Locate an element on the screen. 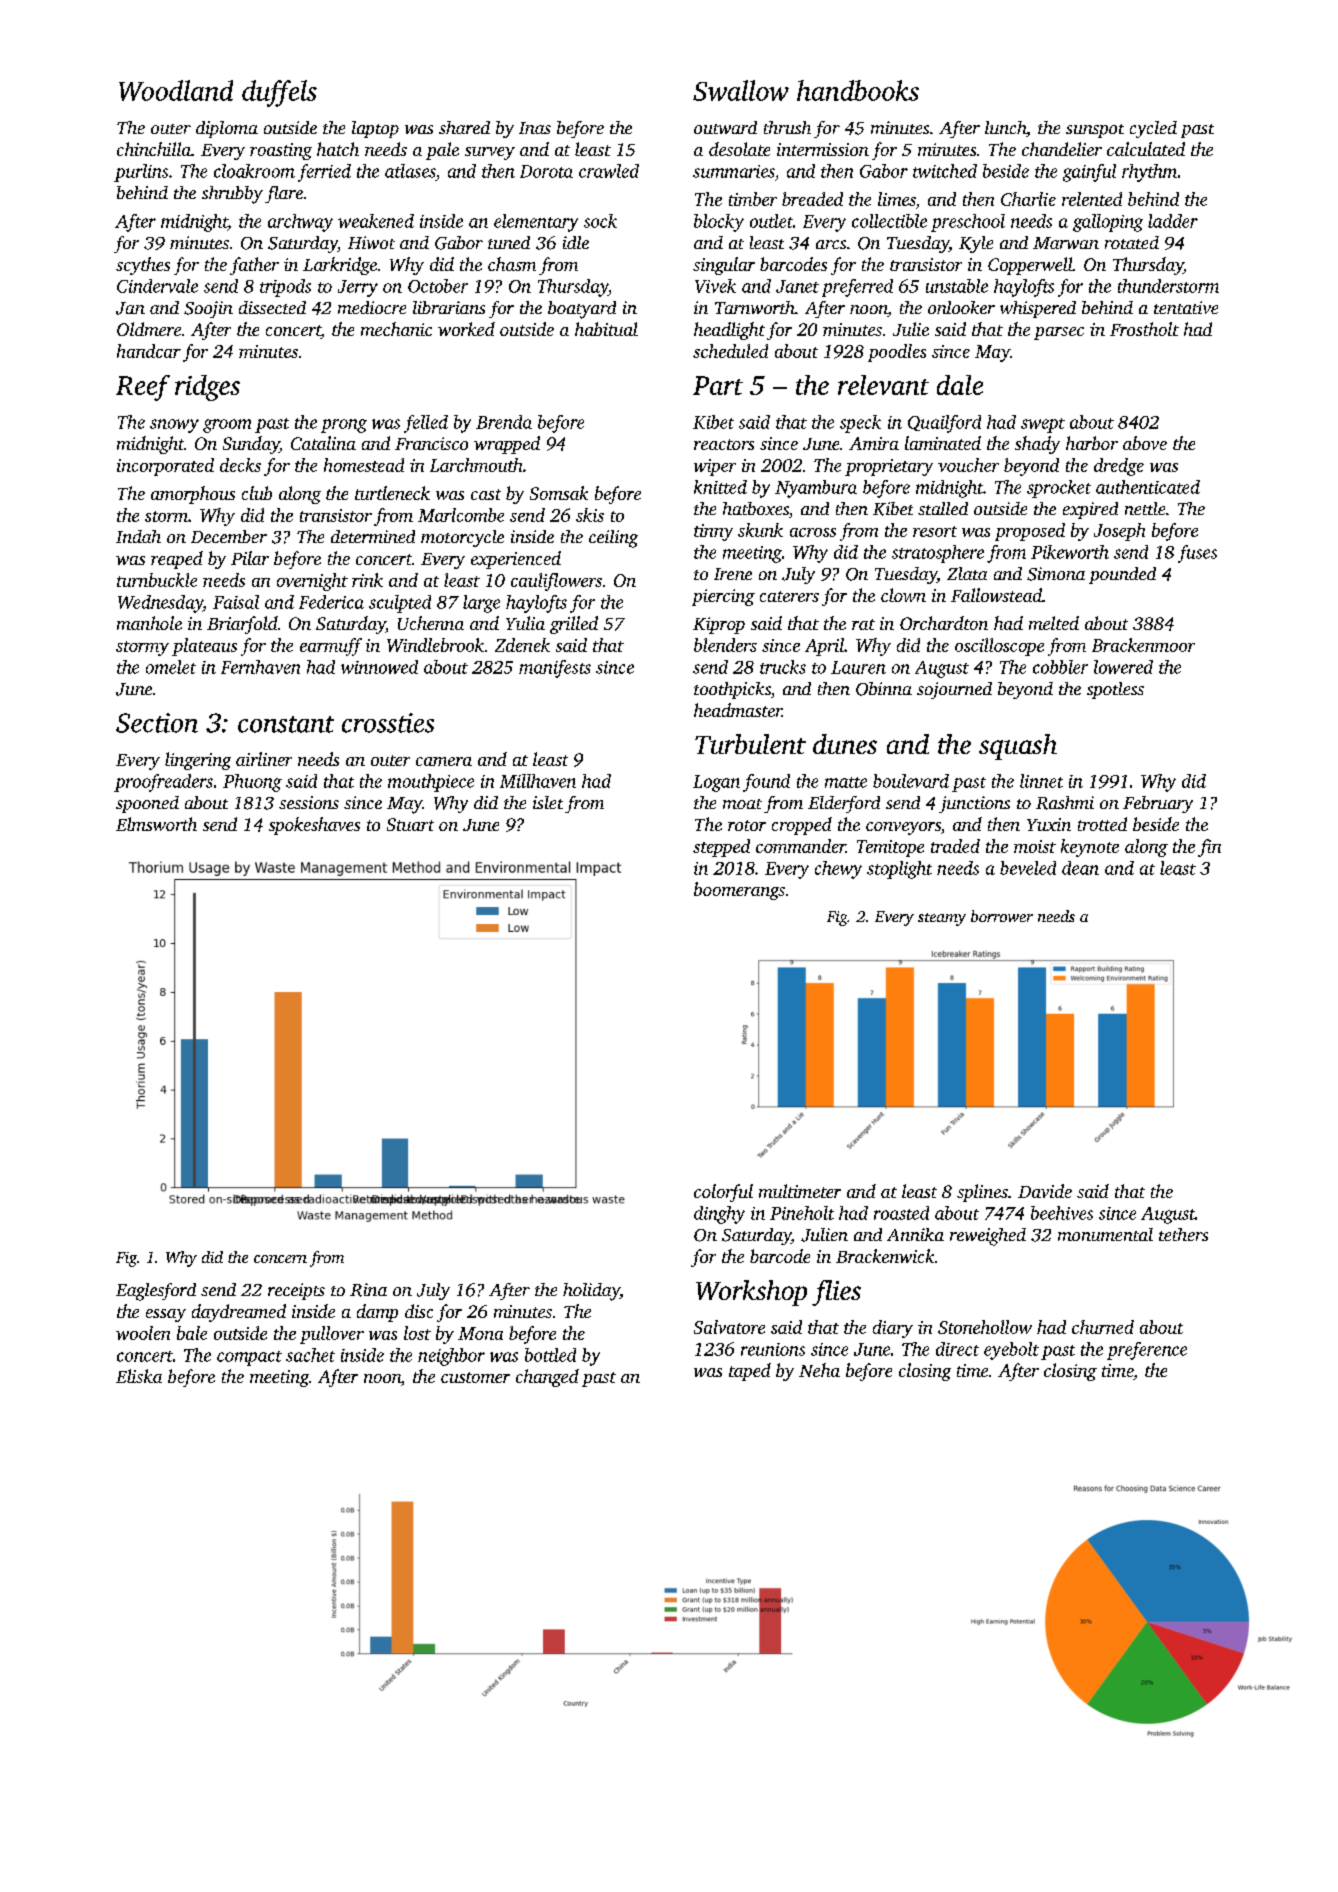 This screenshot has height=1892, width=1338. sunspot is located at coordinates (1095, 131).
